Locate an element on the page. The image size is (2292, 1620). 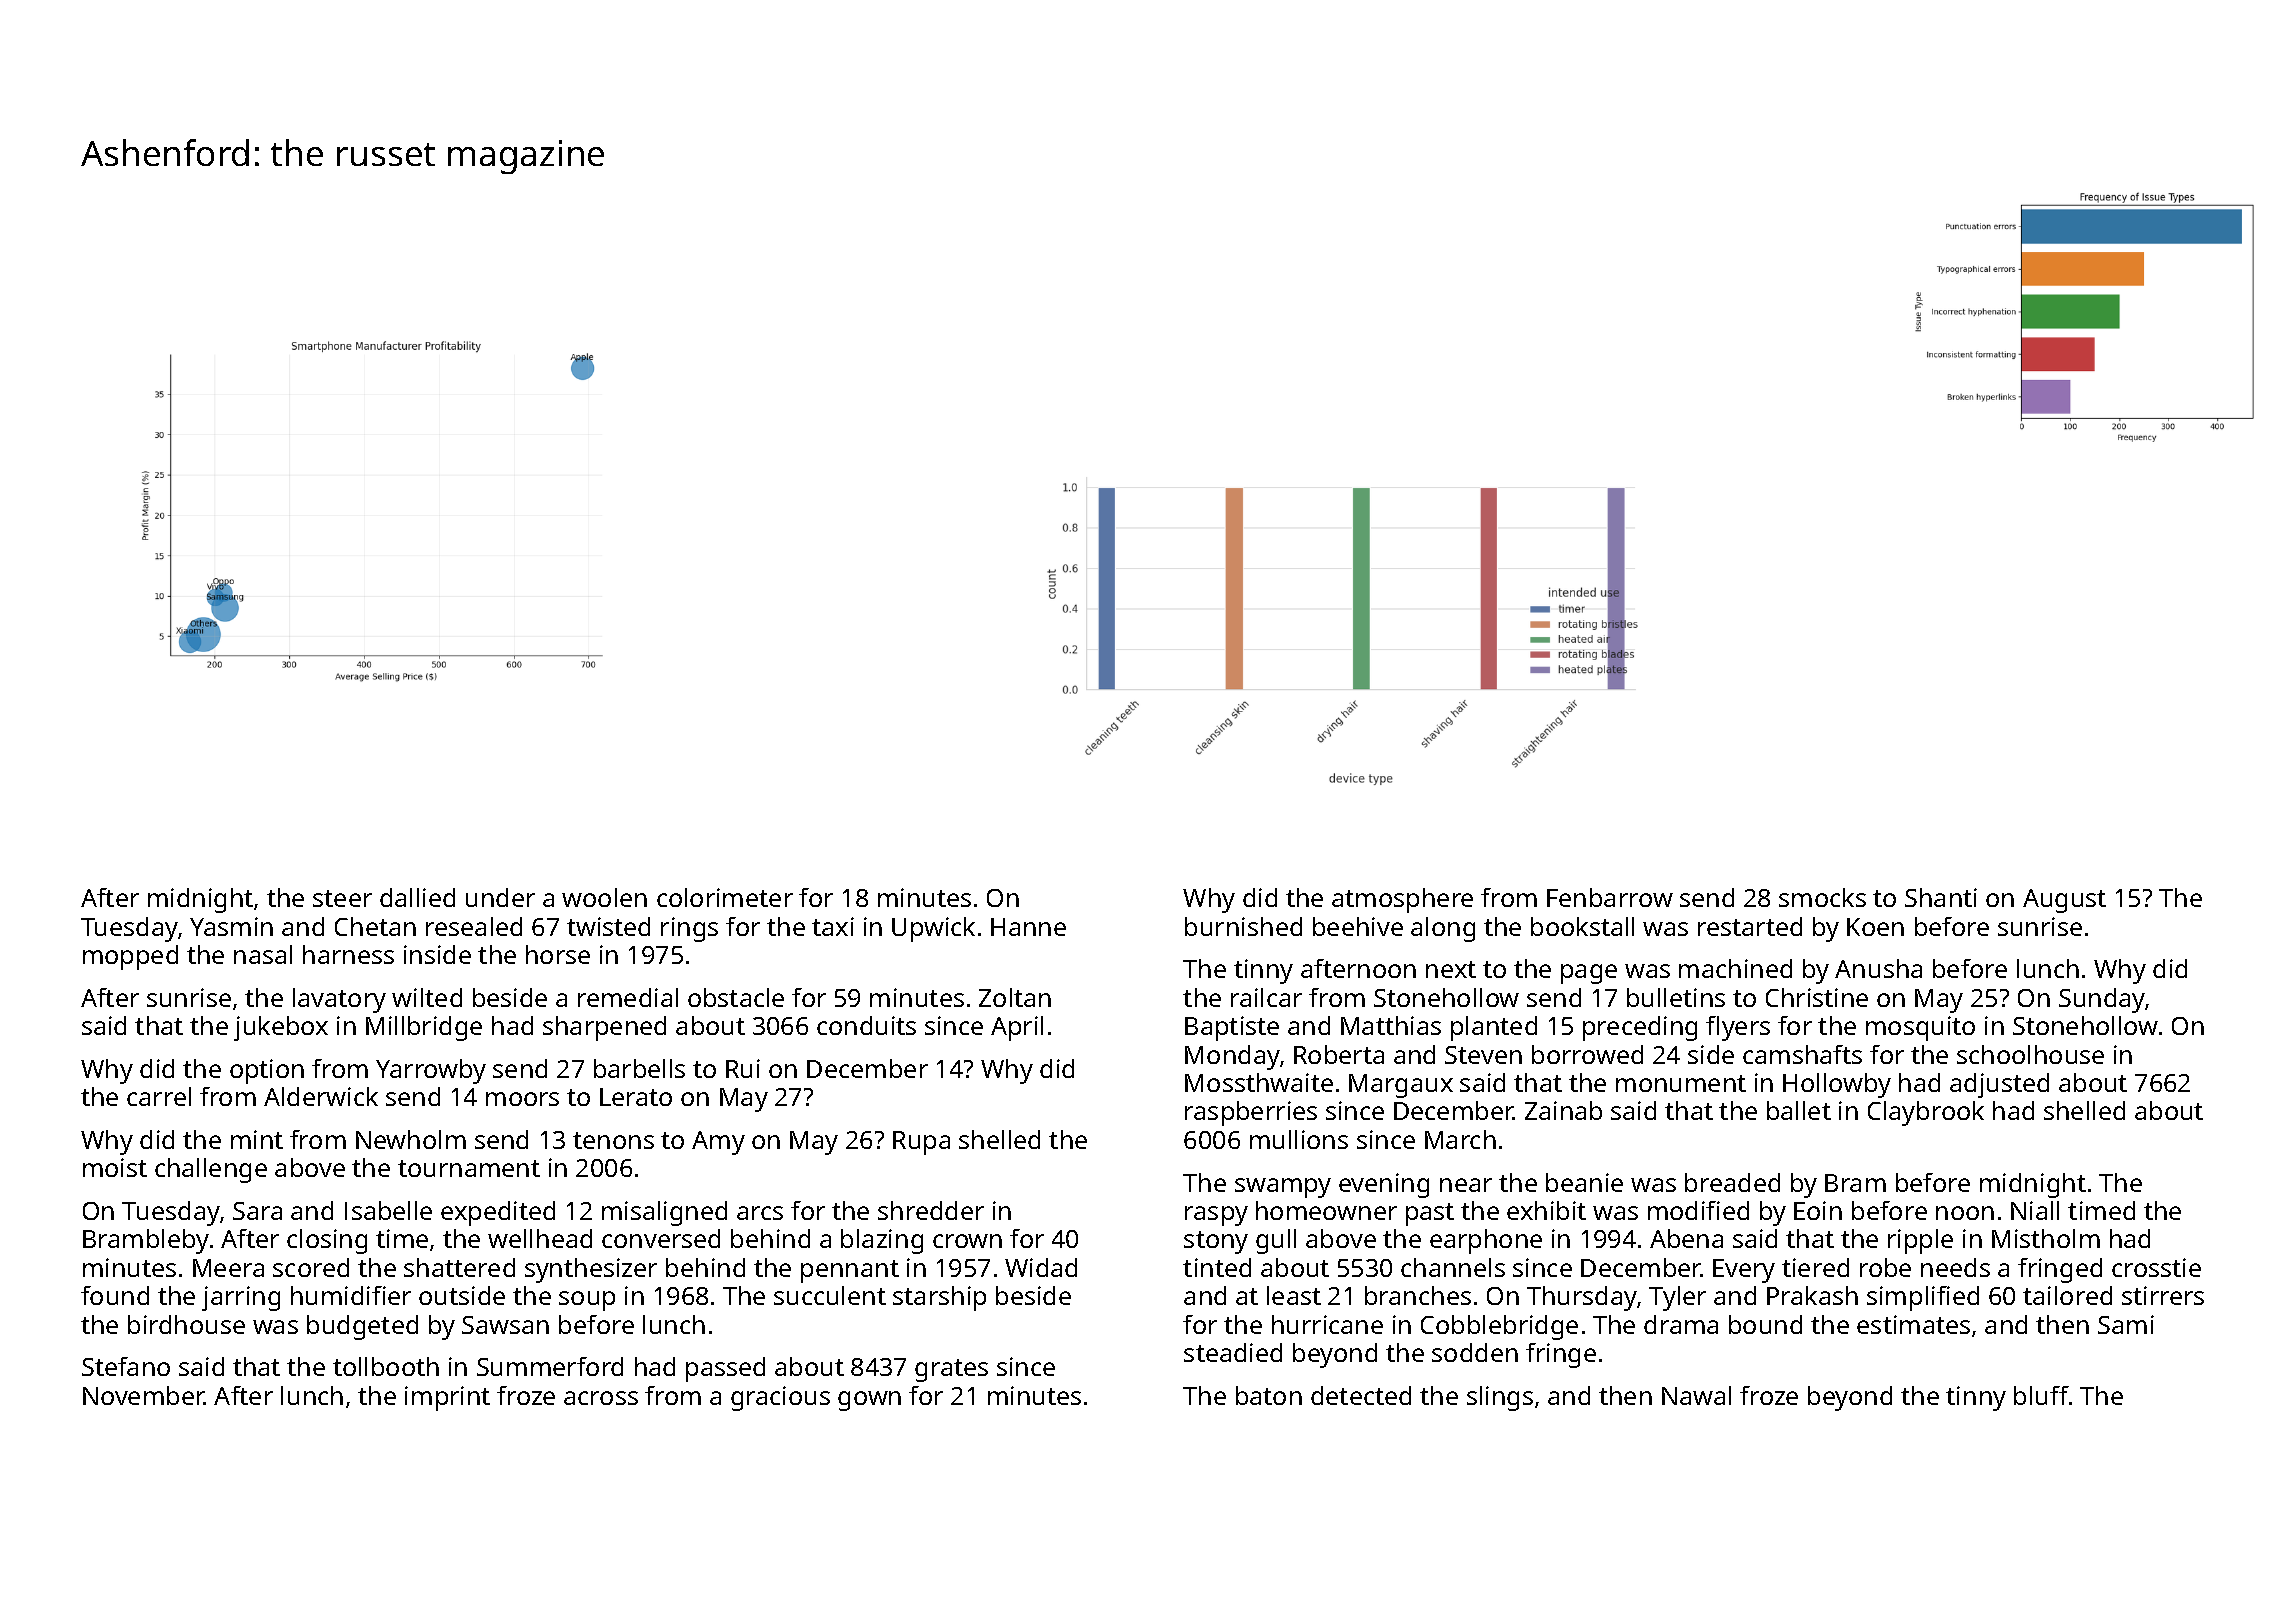
grates is located at coordinates (951, 1370).
